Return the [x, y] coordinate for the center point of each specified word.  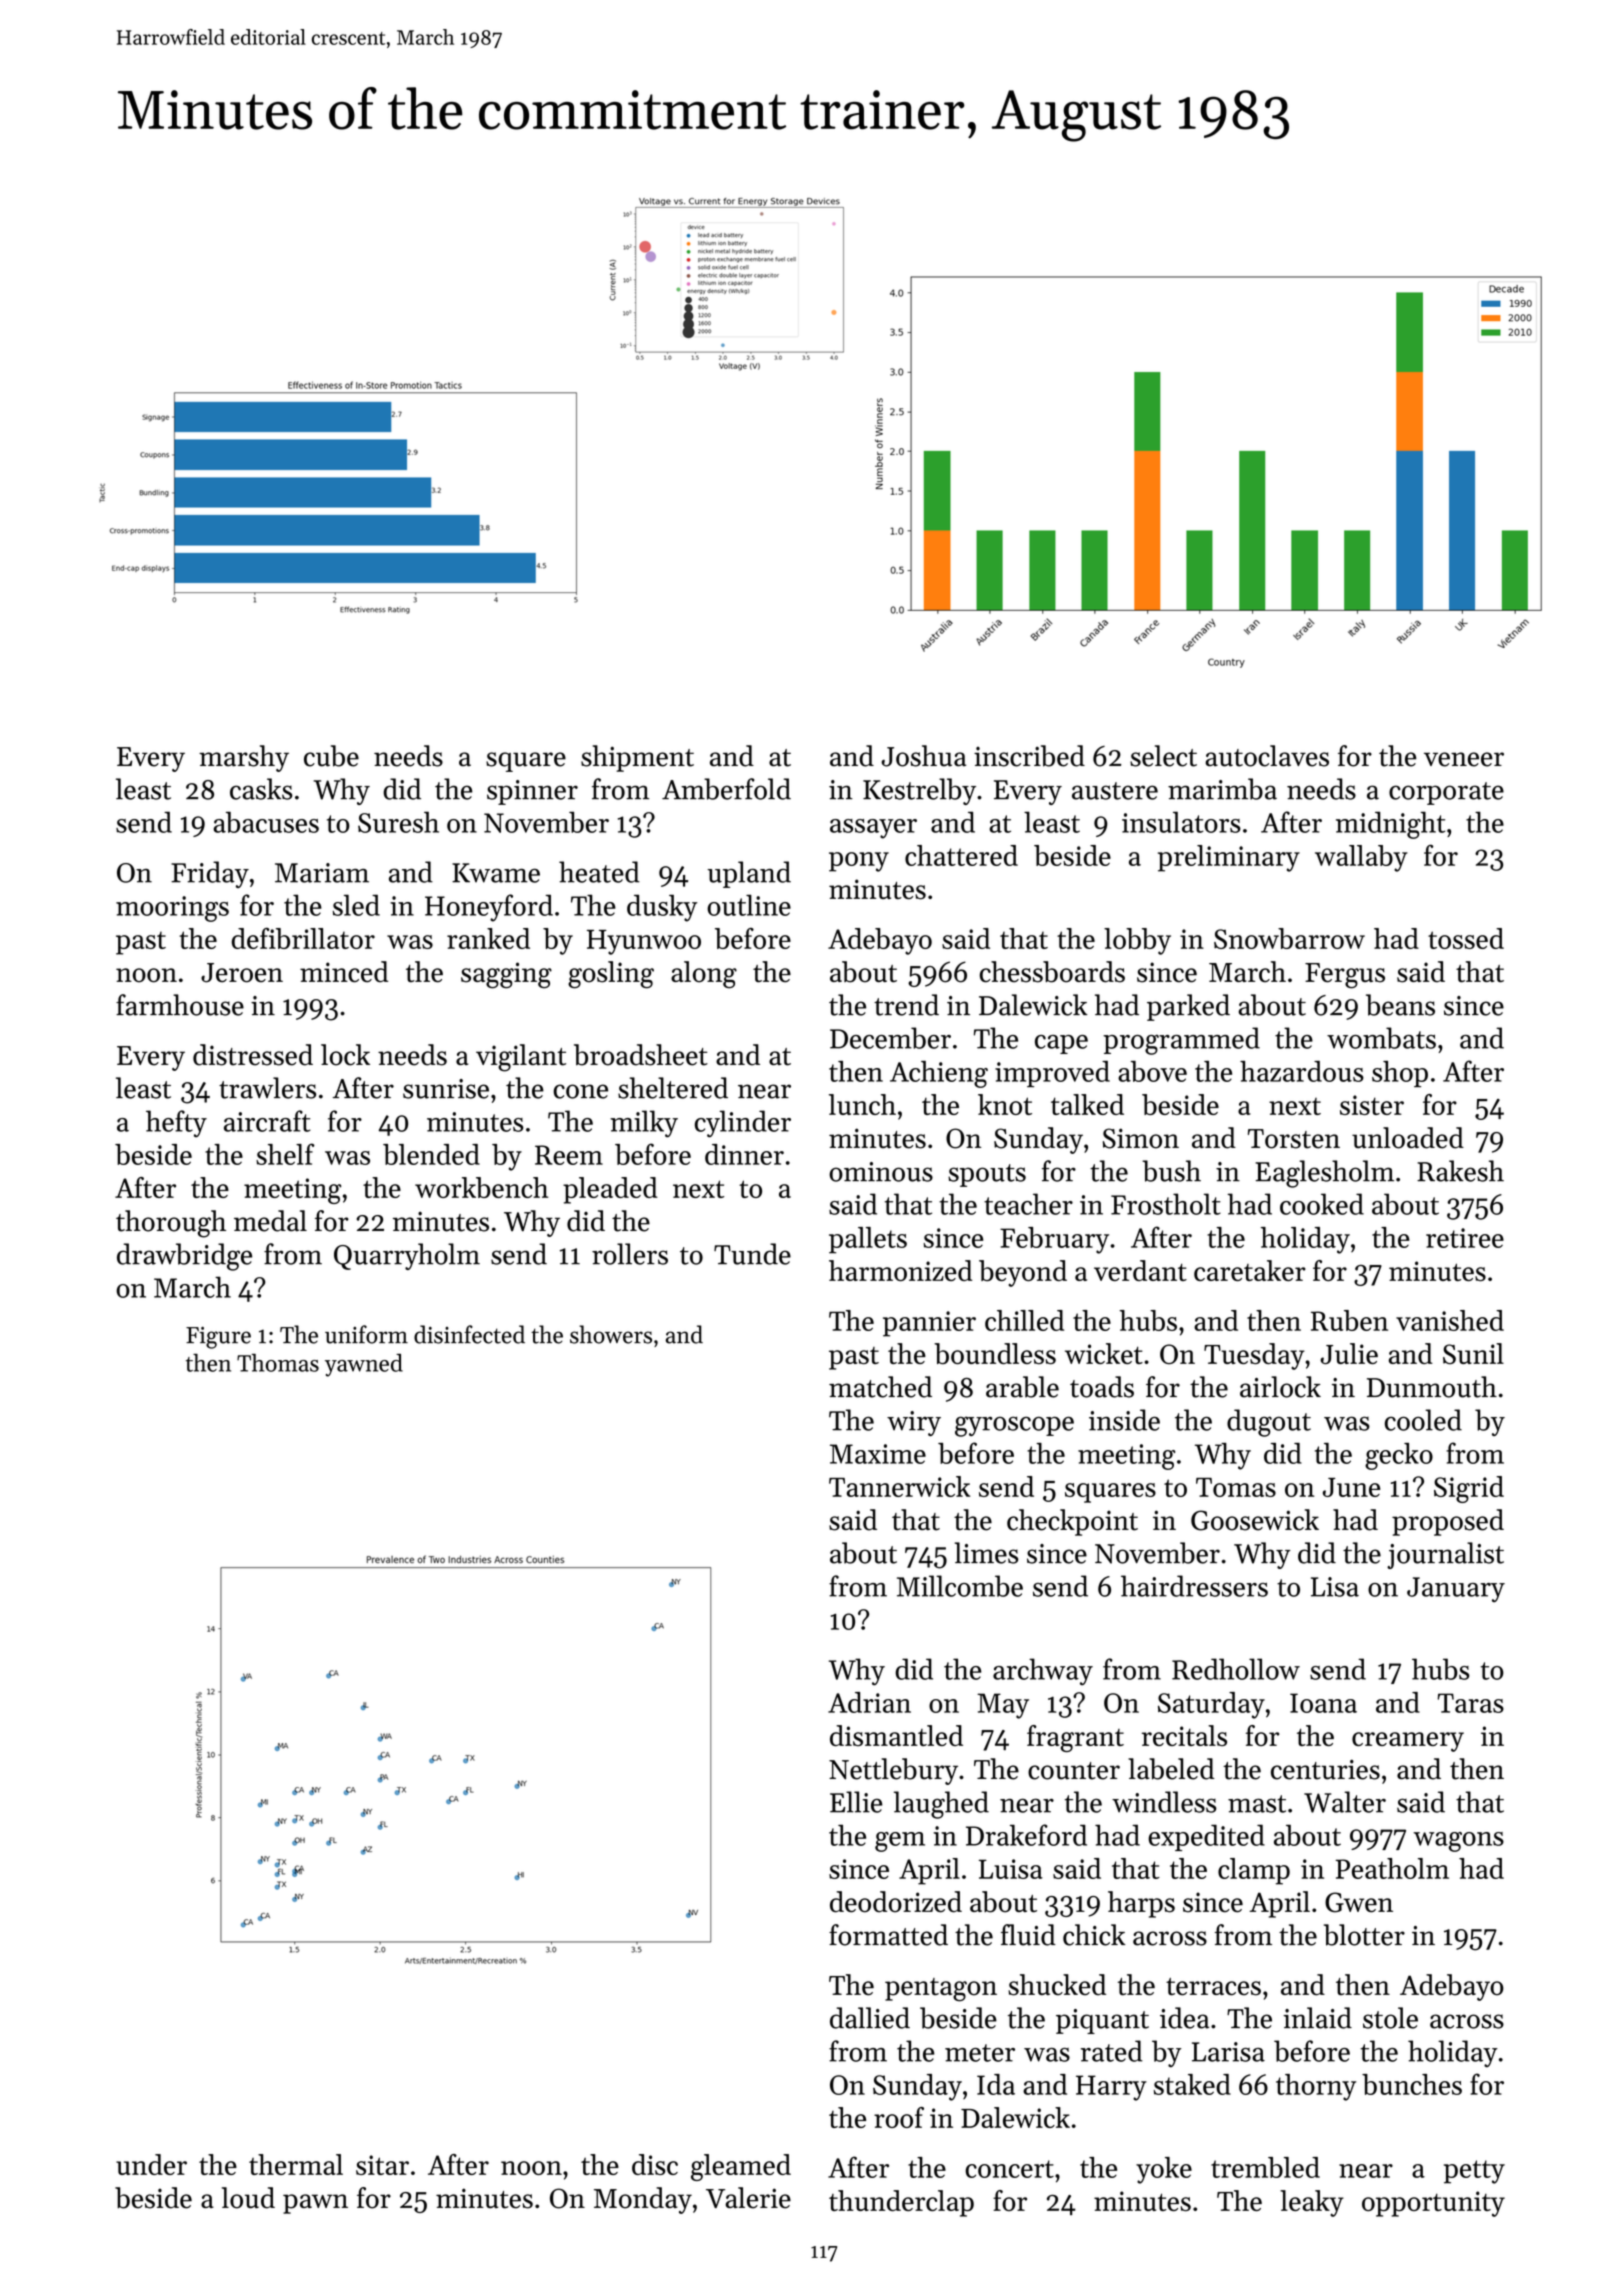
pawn [315, 2204]
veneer [1464, 759]
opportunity [1433, 2204]
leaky [1312, 2203]
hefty [176, 1123]
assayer [873, 829]
